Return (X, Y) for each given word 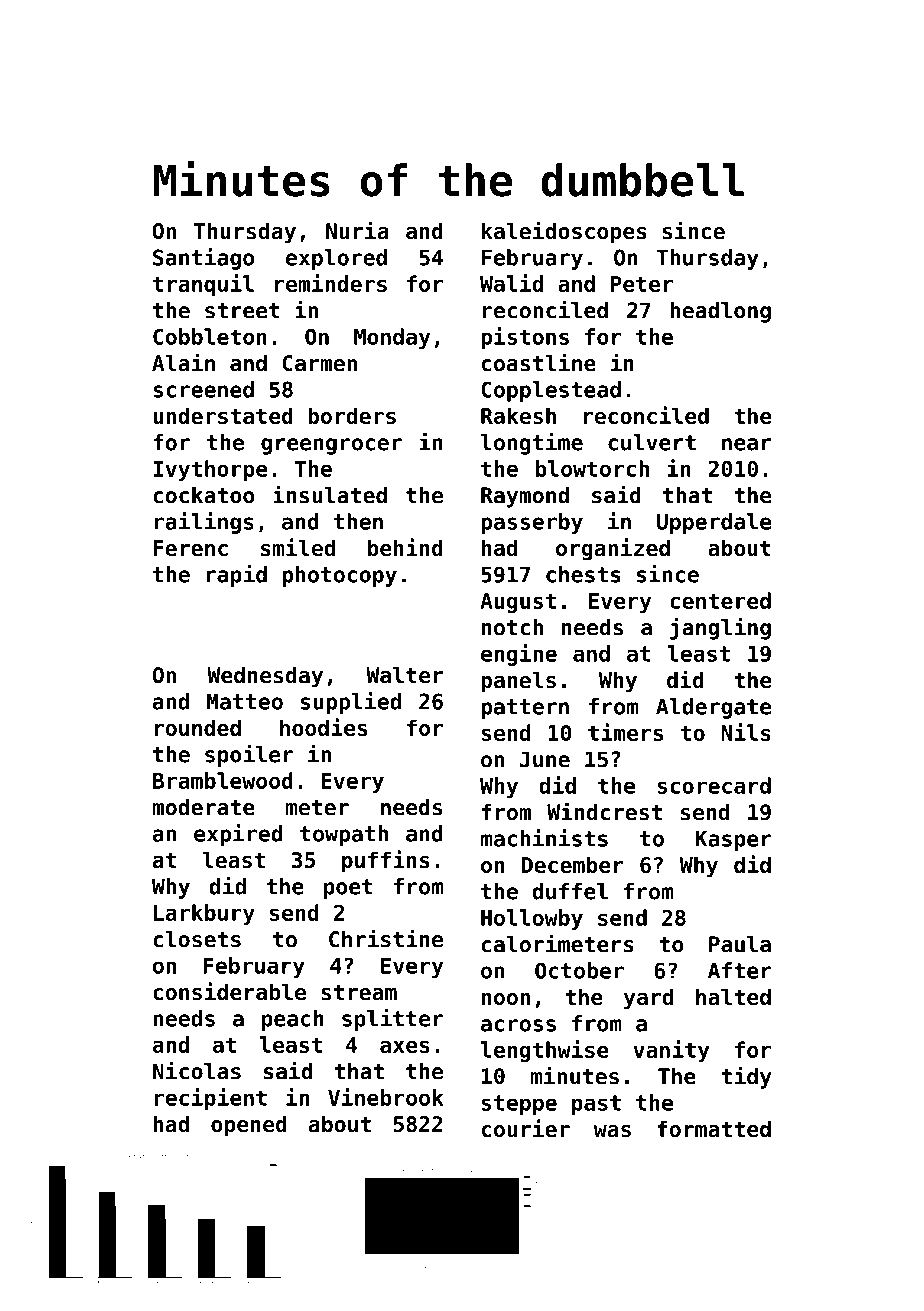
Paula (740, 944)
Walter (404, 675)
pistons (525, 338)
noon (506, 999)
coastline (539, 362)
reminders (331, 283)
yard (648, 999)
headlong (720, 312)
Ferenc (190, 548)
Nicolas (197, 1070)
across (518, 1025)
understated (223, 415)
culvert (652, 442)
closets (197, 939)
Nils (746, 732)
